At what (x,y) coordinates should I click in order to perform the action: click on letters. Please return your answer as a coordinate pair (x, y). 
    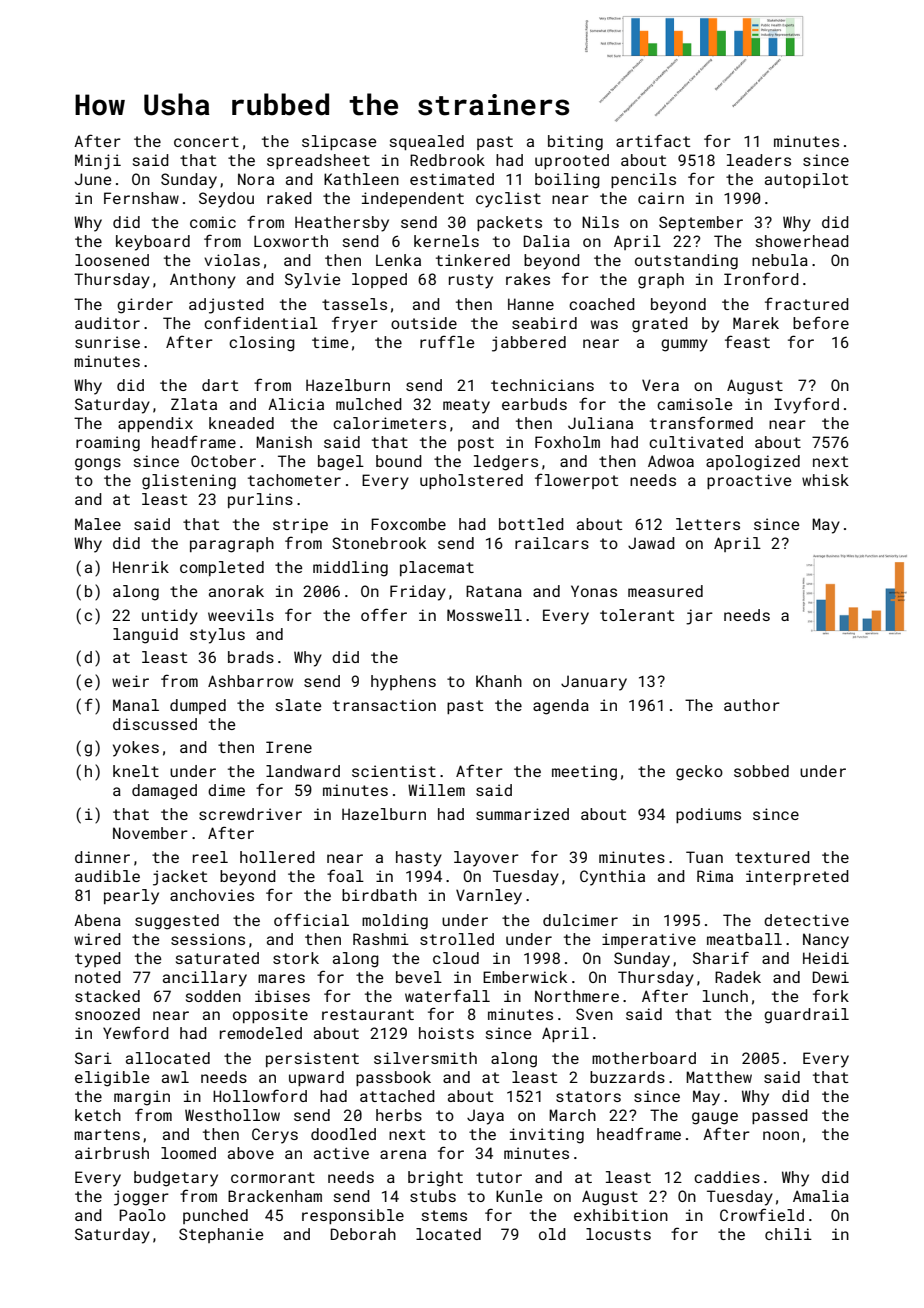
    Looking at the image, I should click on (708, 524).
